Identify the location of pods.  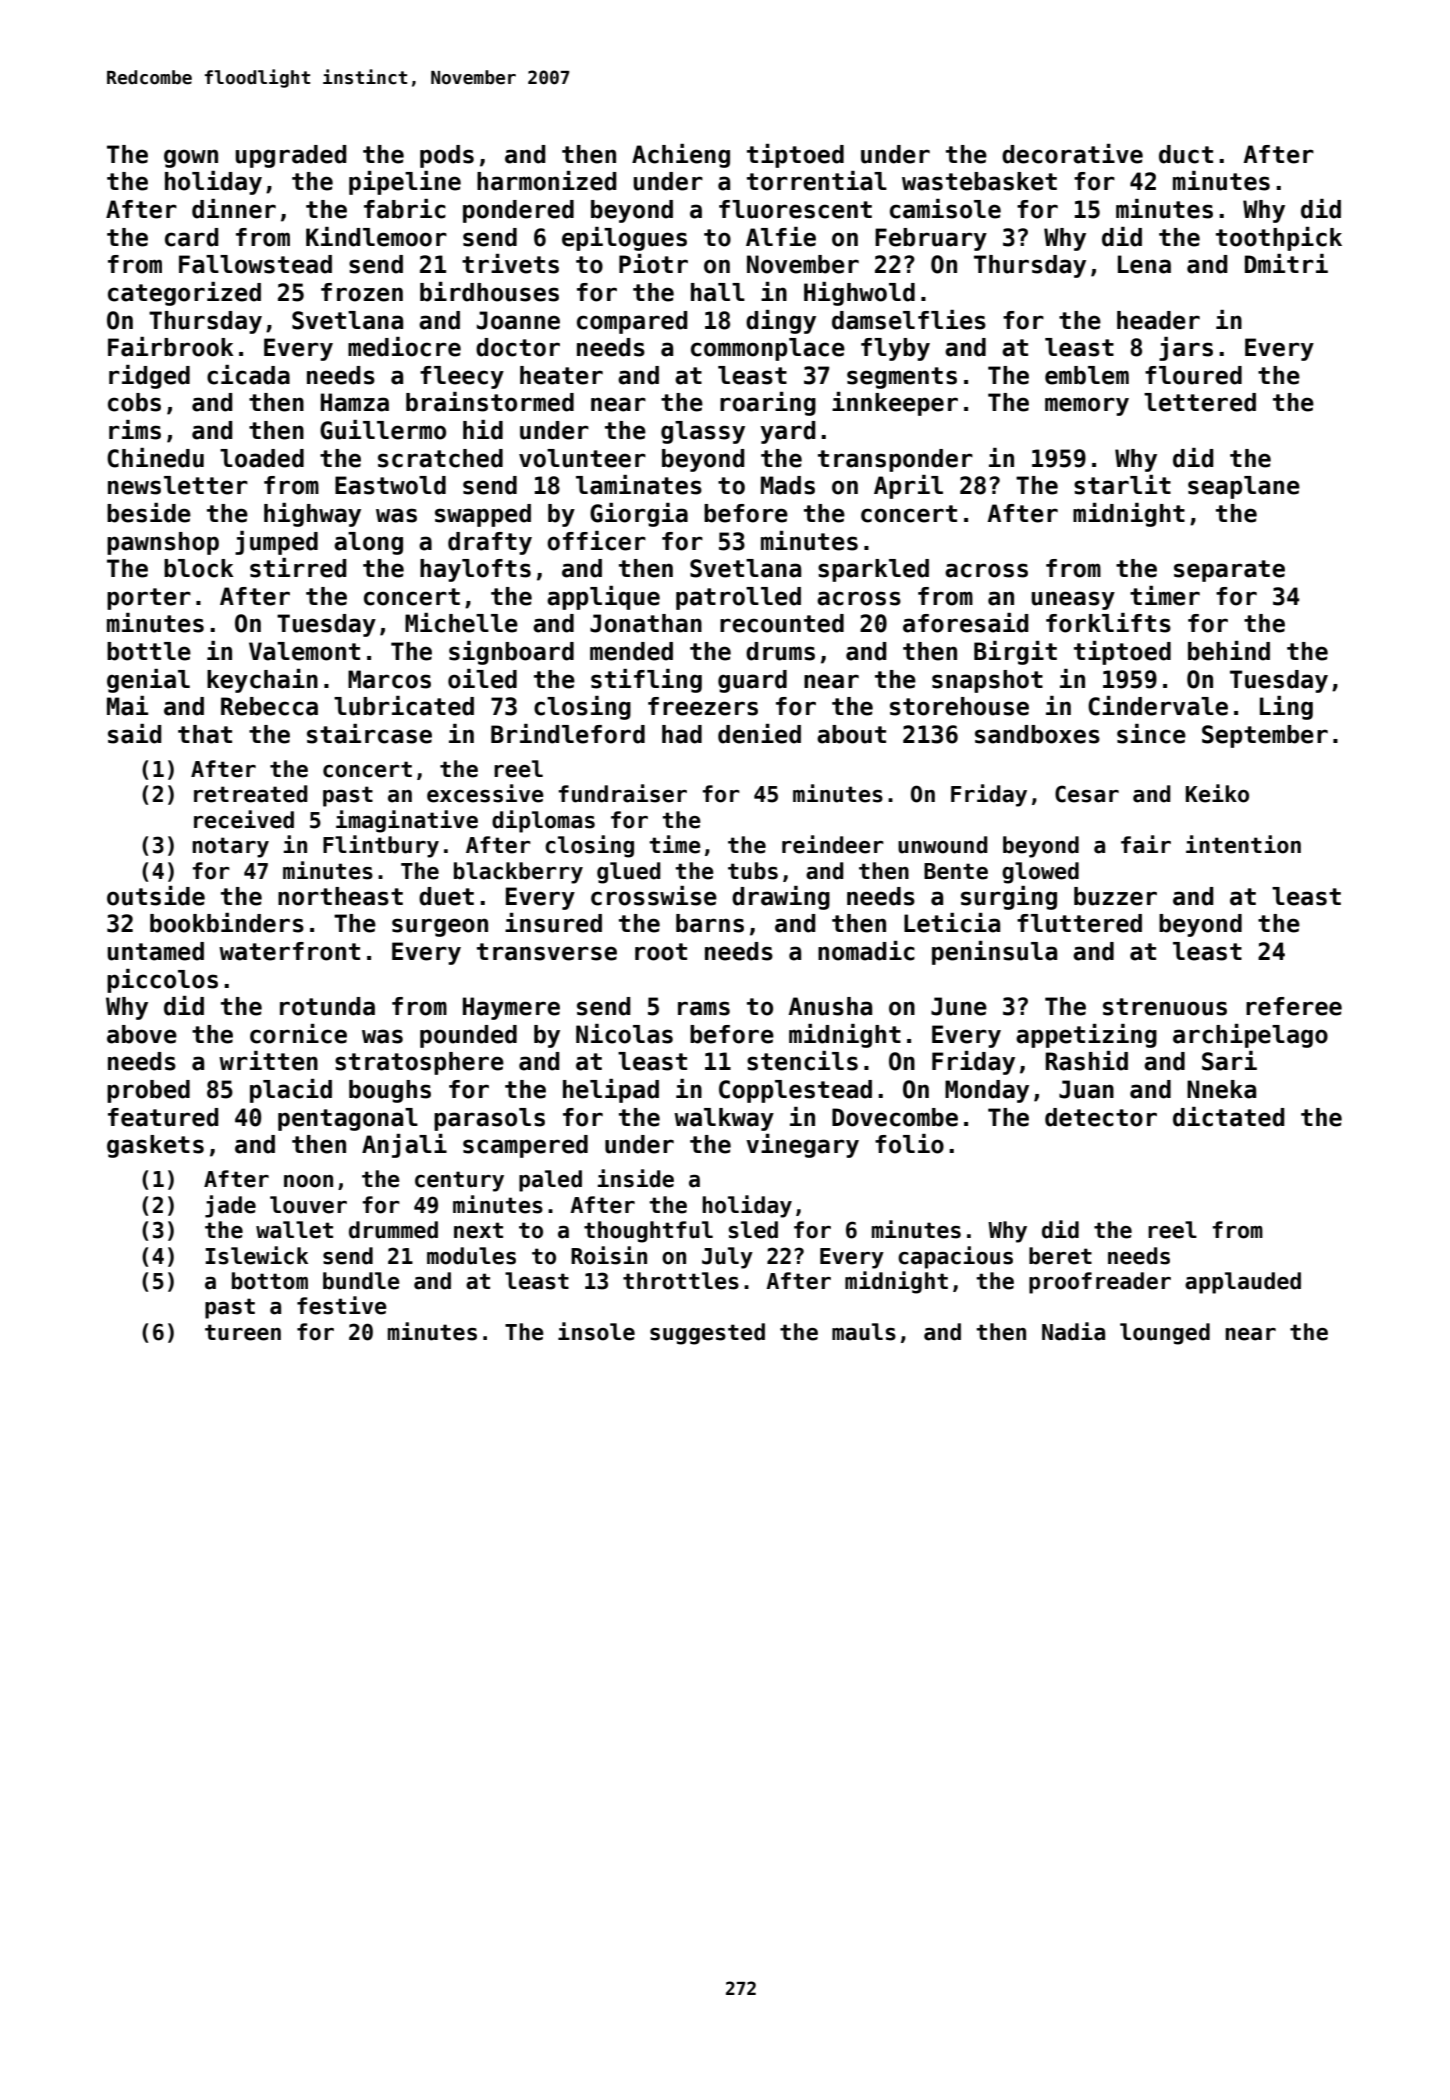
(447, 156).
